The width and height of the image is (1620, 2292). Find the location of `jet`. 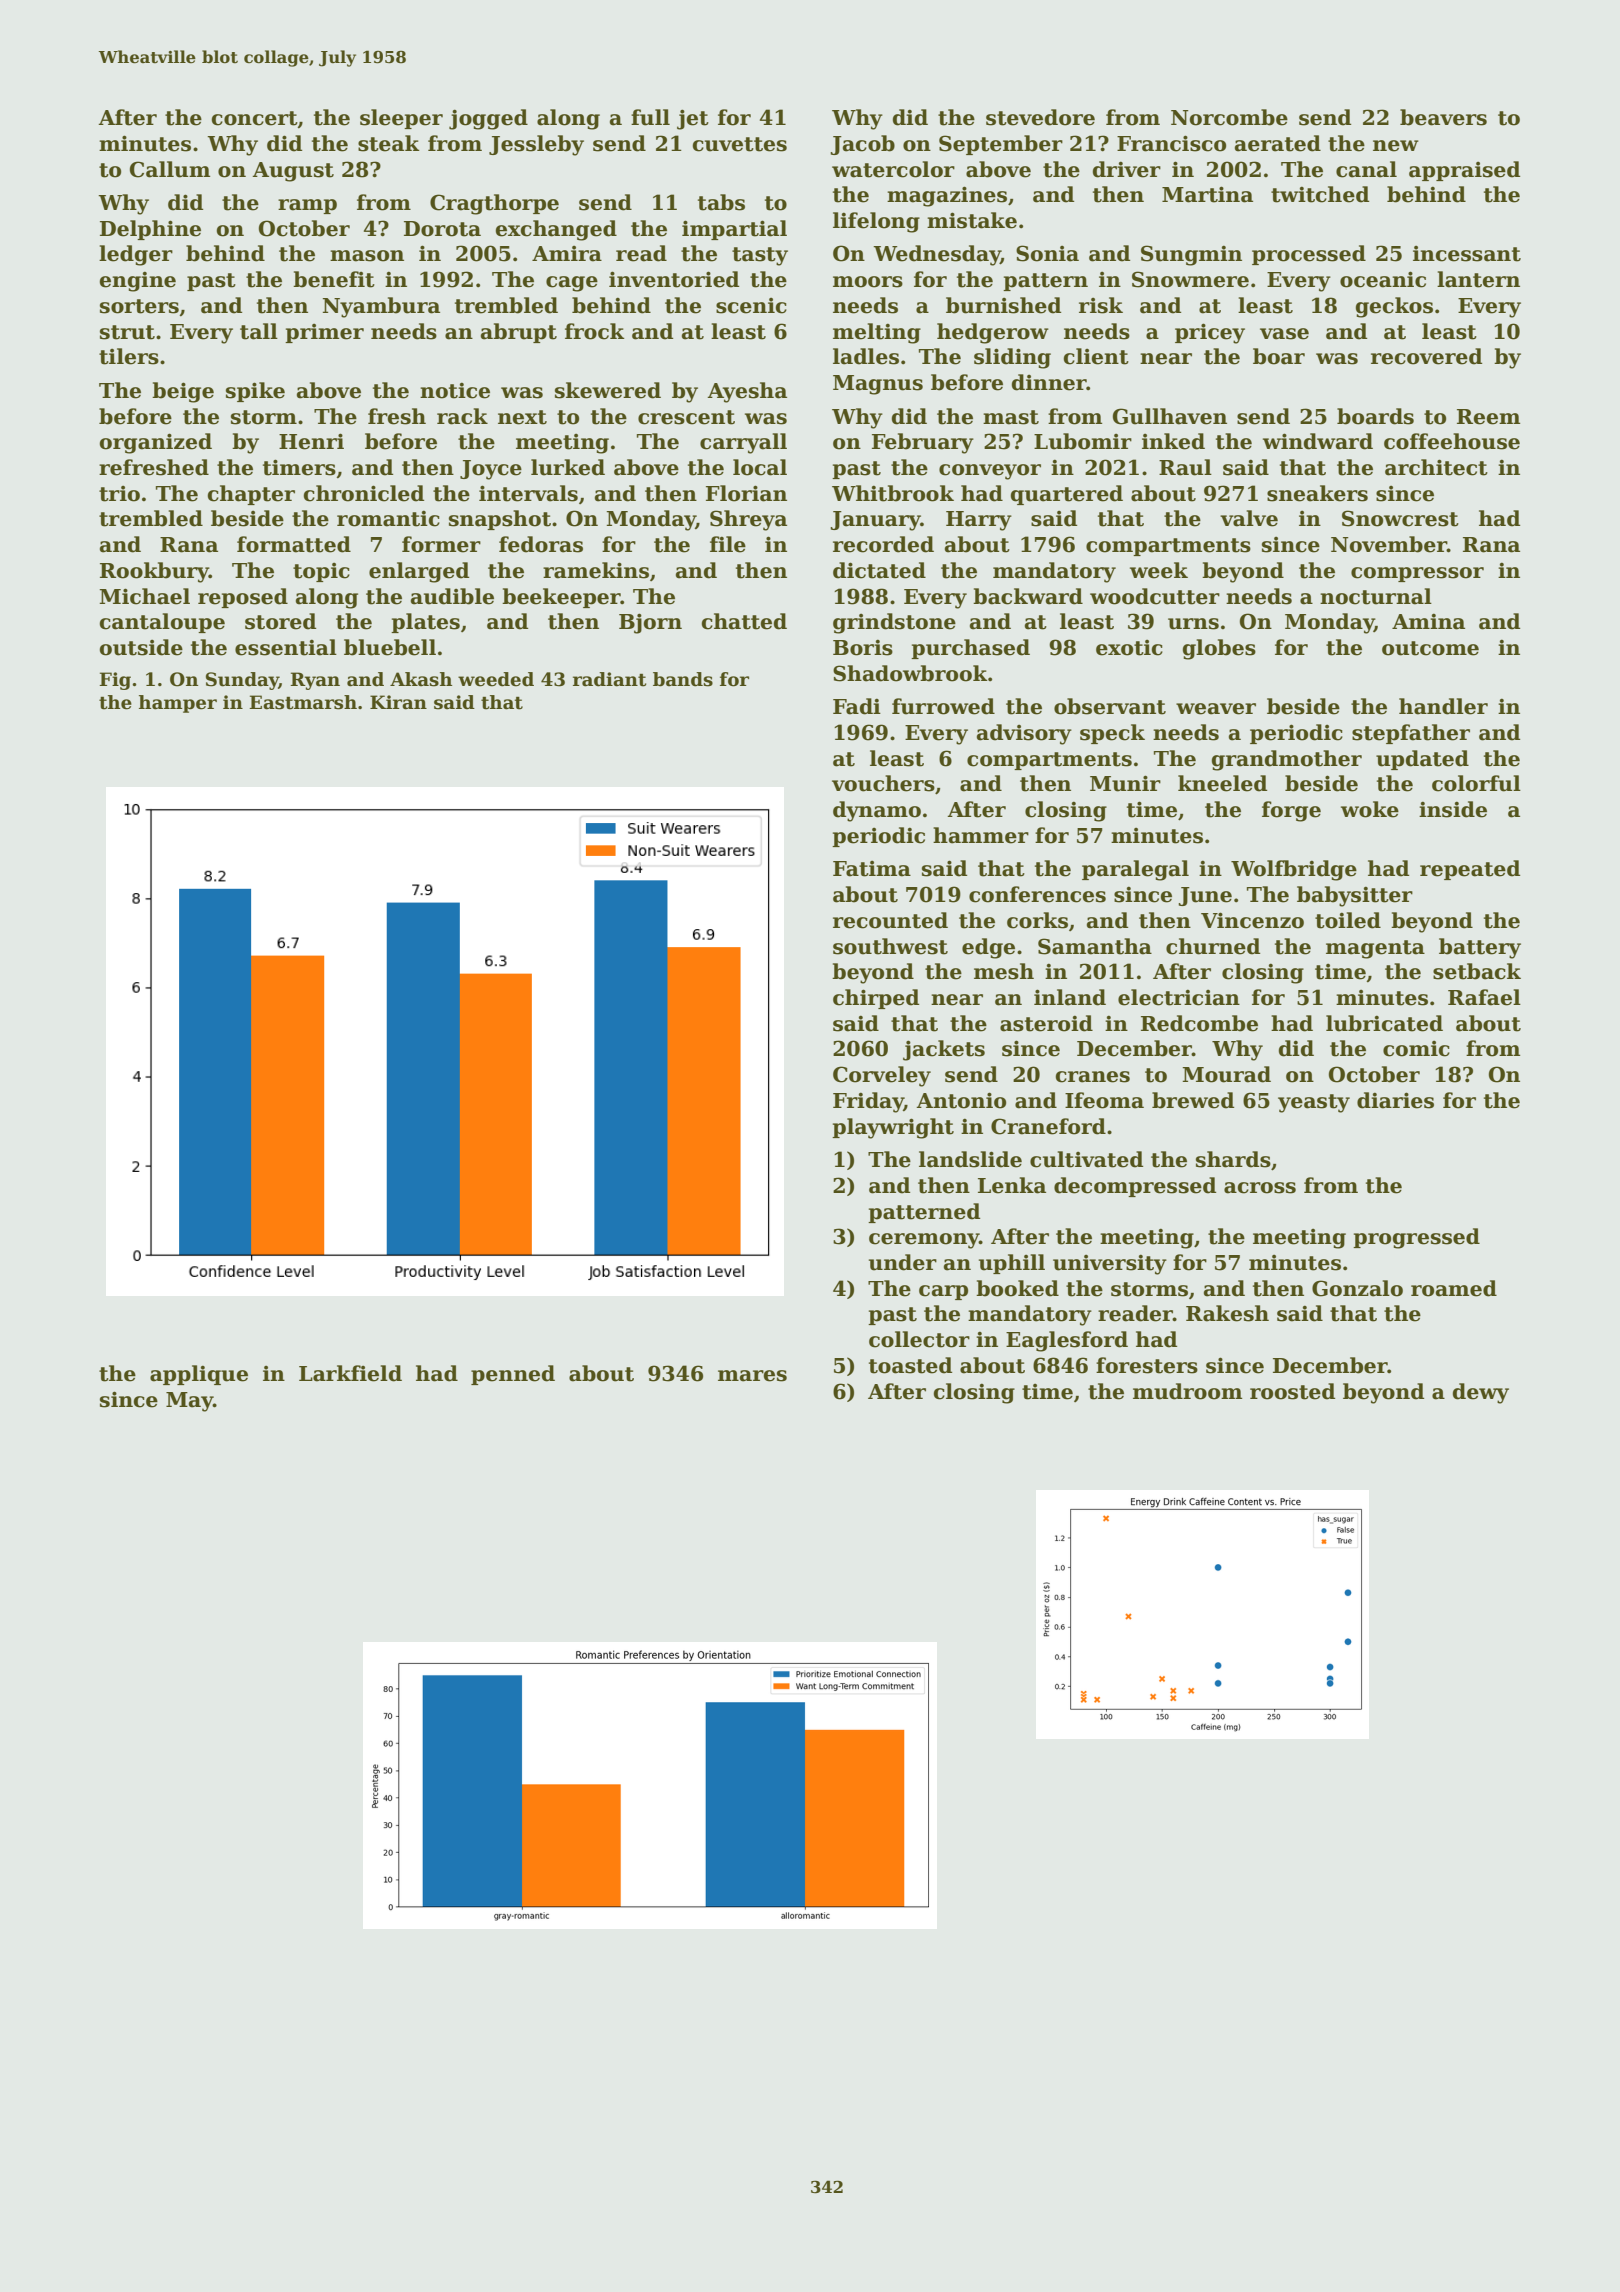

jet is located at coordinates (693, 119).
